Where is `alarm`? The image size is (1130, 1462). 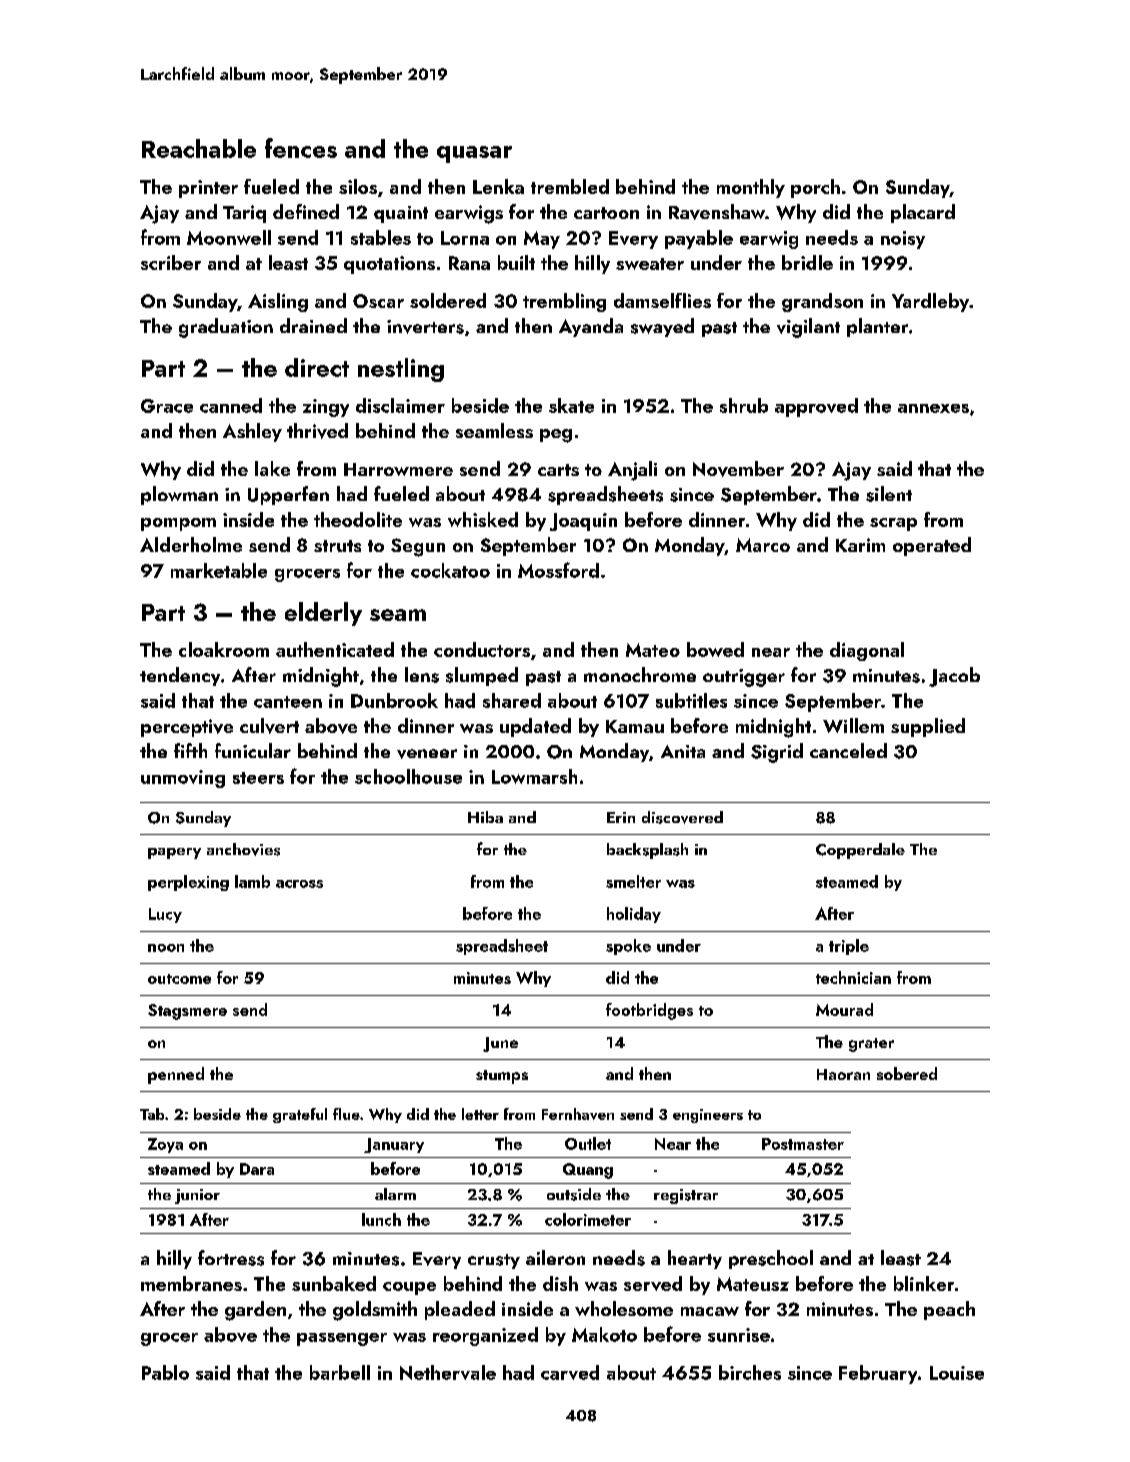 alarm is located at coordinates (395, 1194).
